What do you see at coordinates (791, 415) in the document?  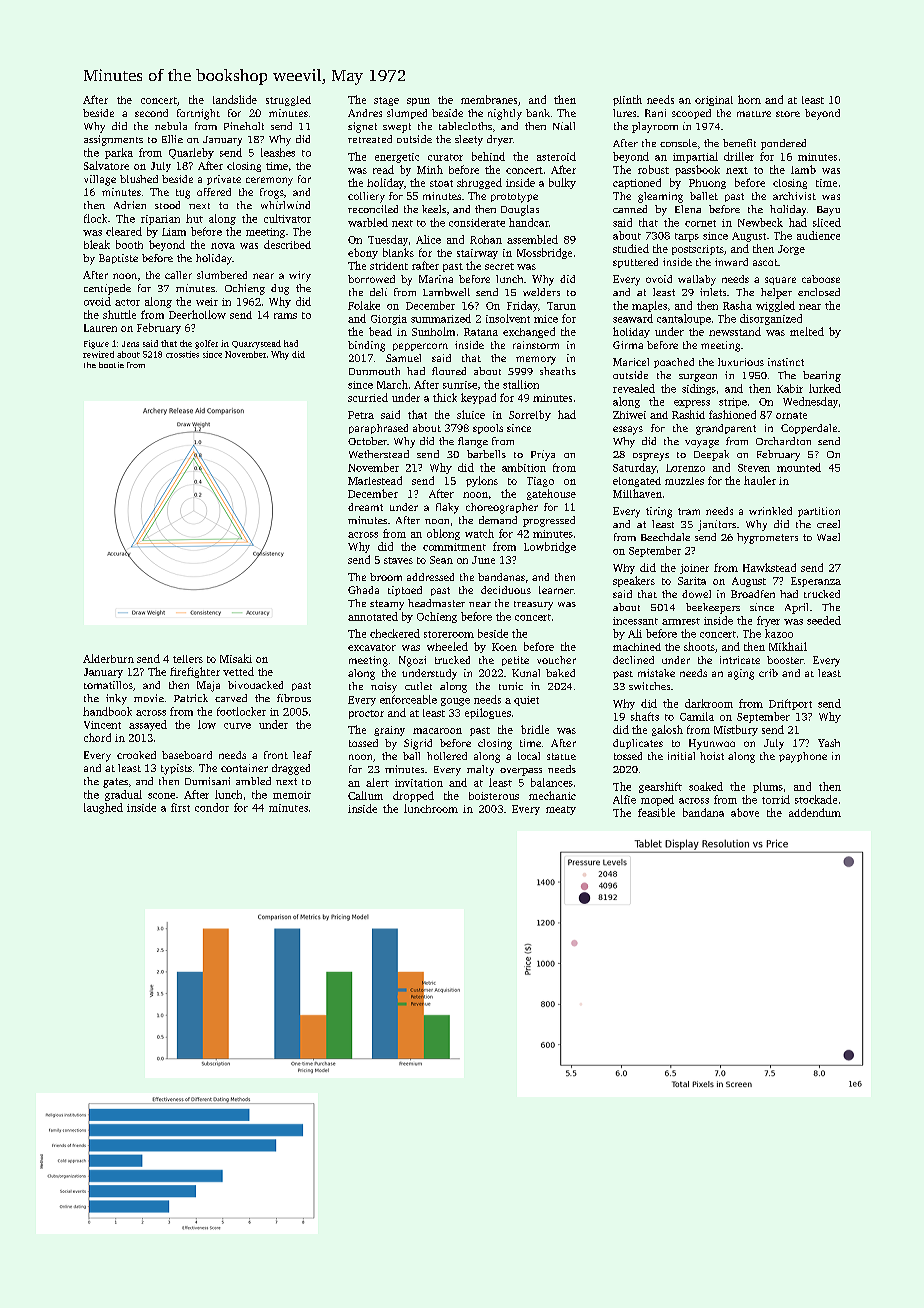 I see `ornate` at bounding box center [791, 415].
